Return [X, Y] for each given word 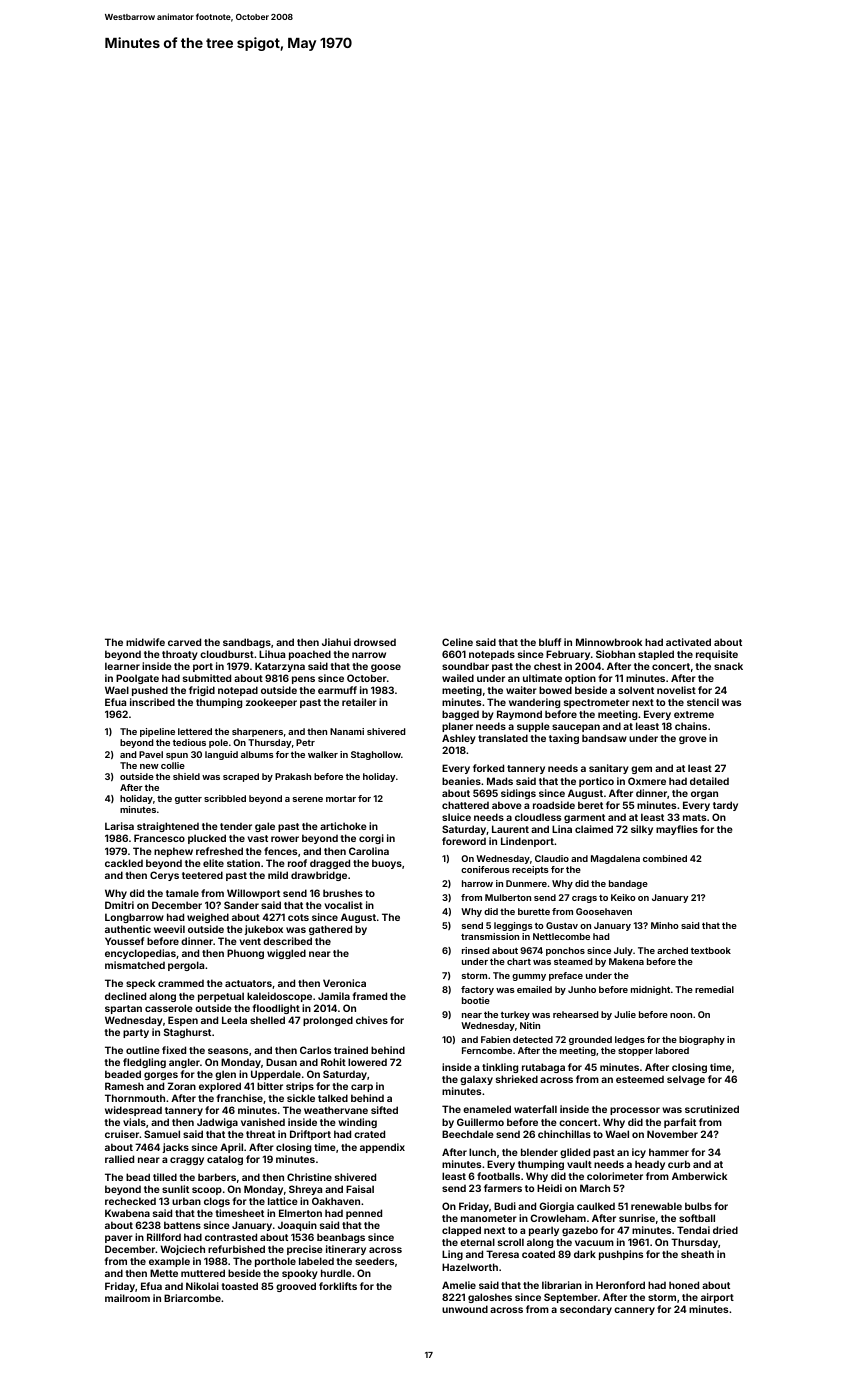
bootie [476, 1000]
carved [184, 642]
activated [688, 642]
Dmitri [119, 905]
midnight [650, 990]
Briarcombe [192, 1298]
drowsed [375, 642]
